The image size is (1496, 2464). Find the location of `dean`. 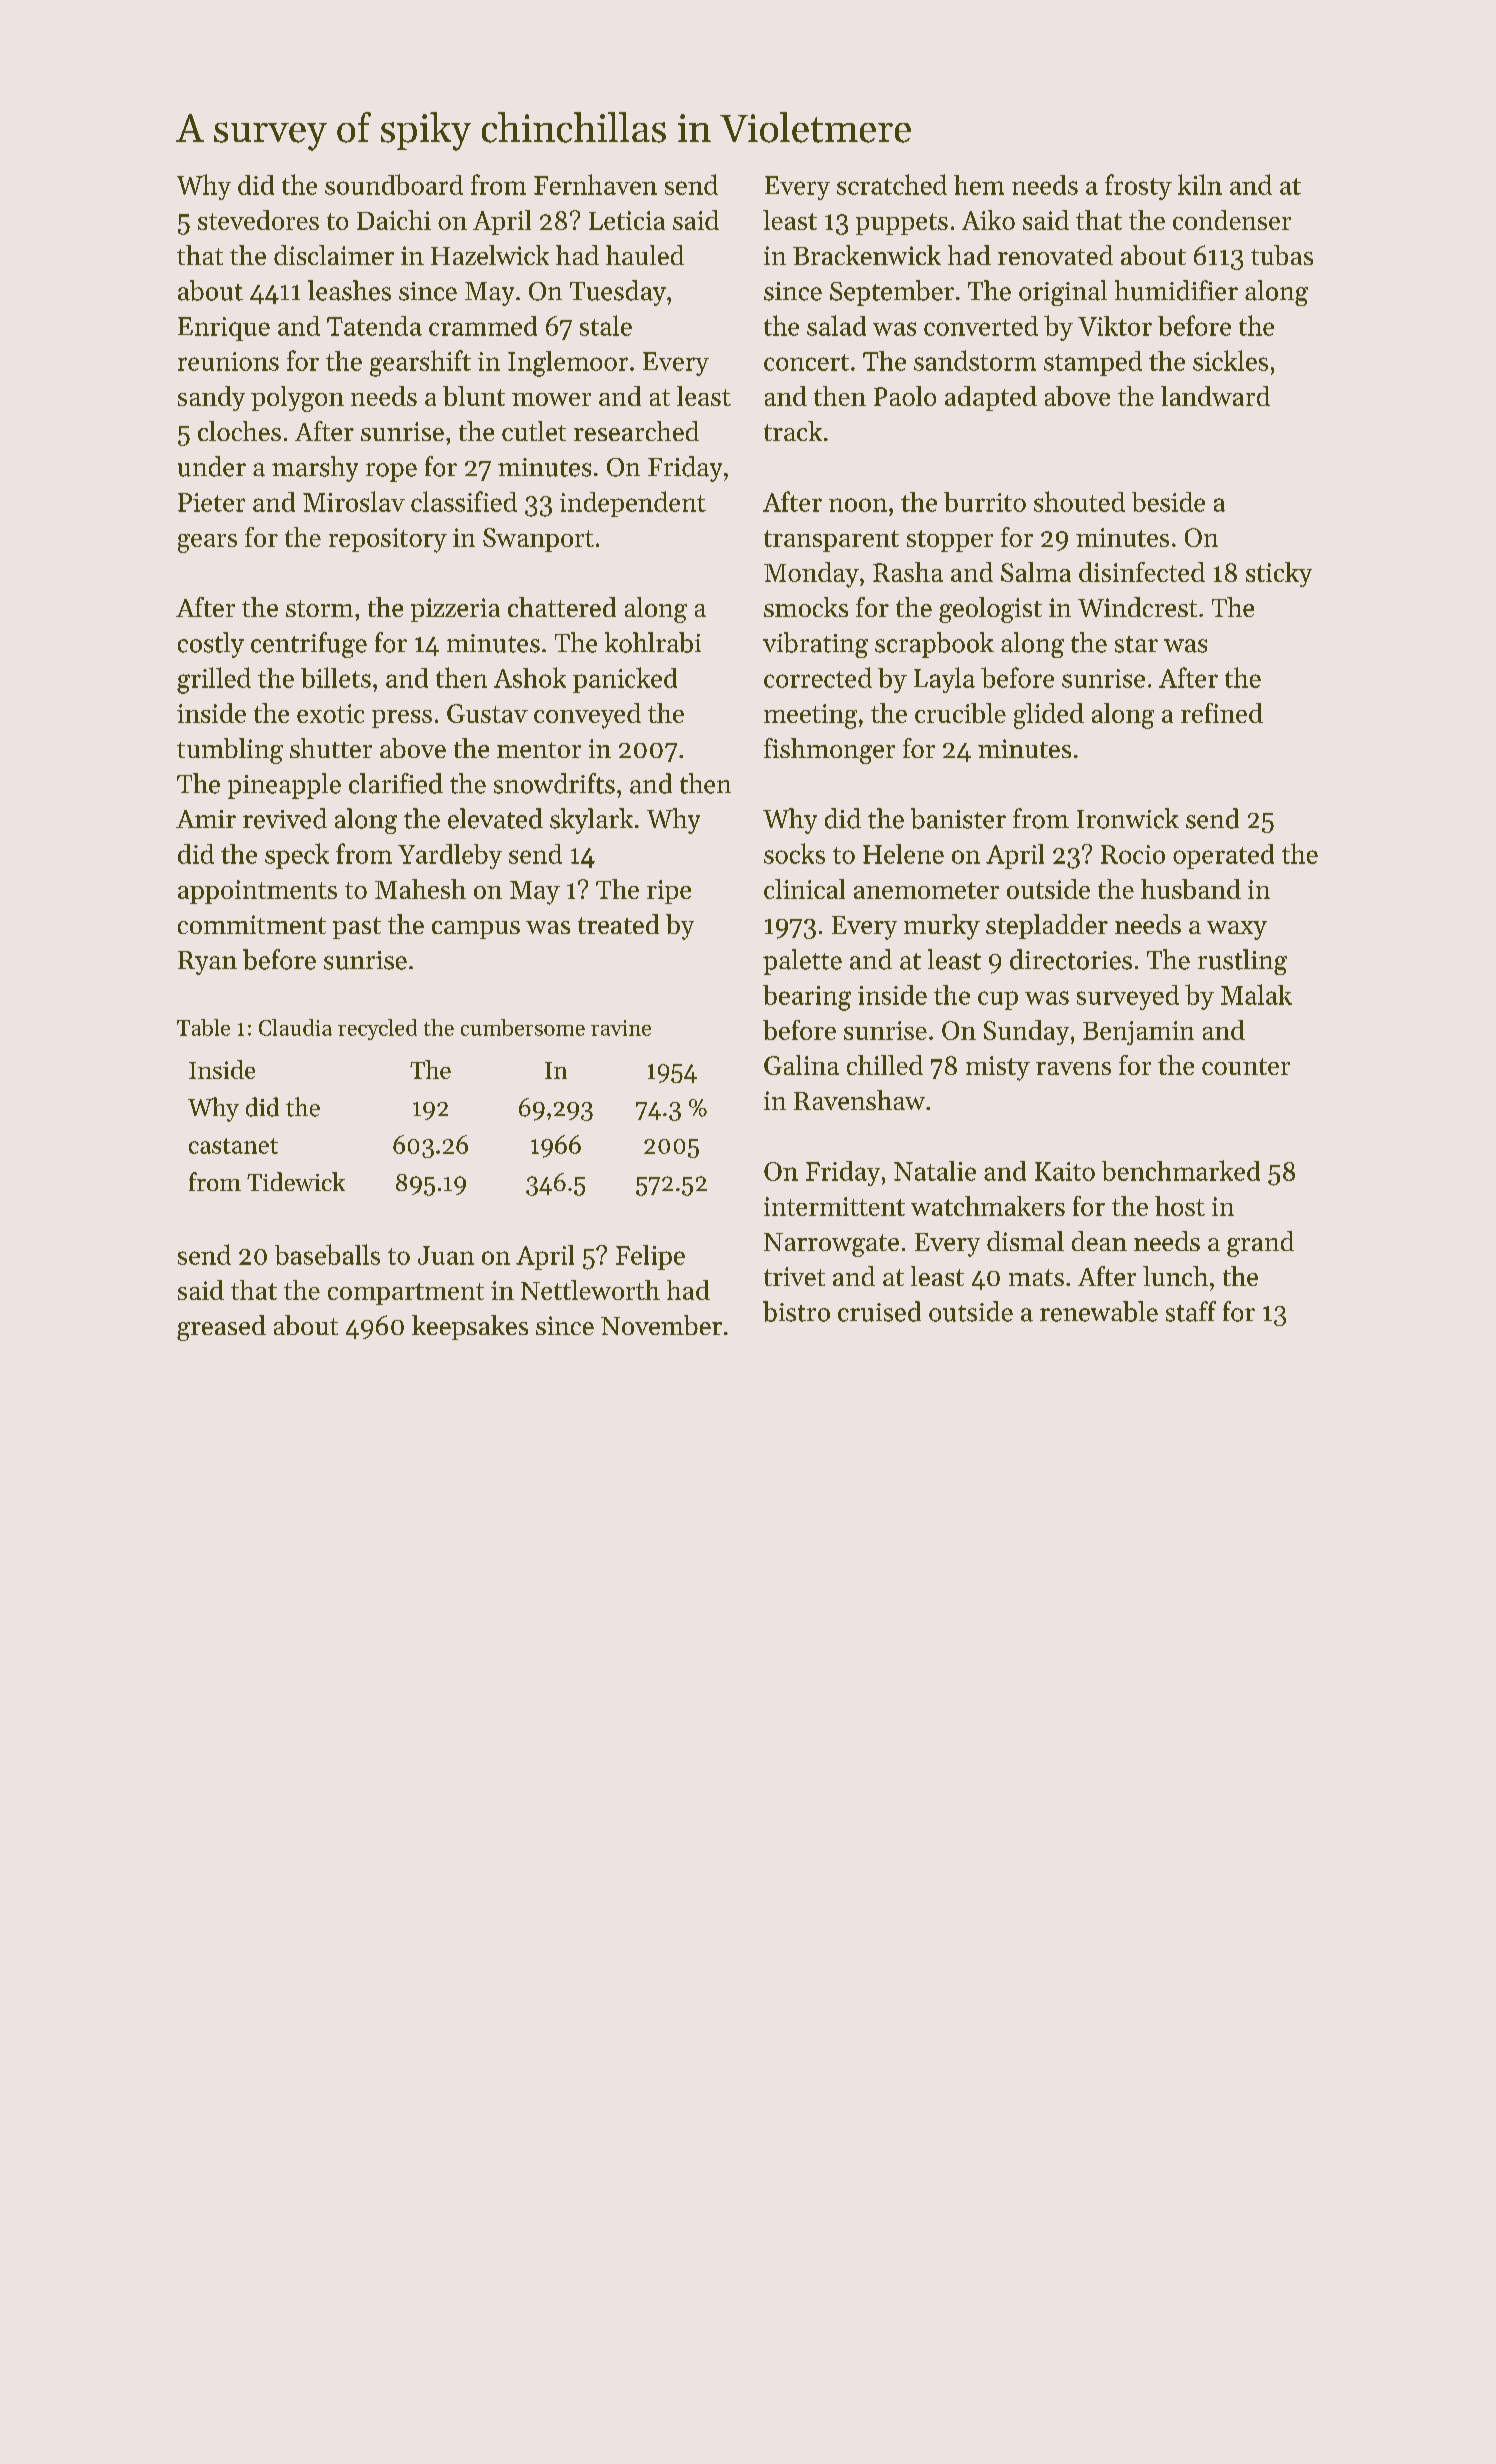

dean is located at coordinates (1099, 1241).
